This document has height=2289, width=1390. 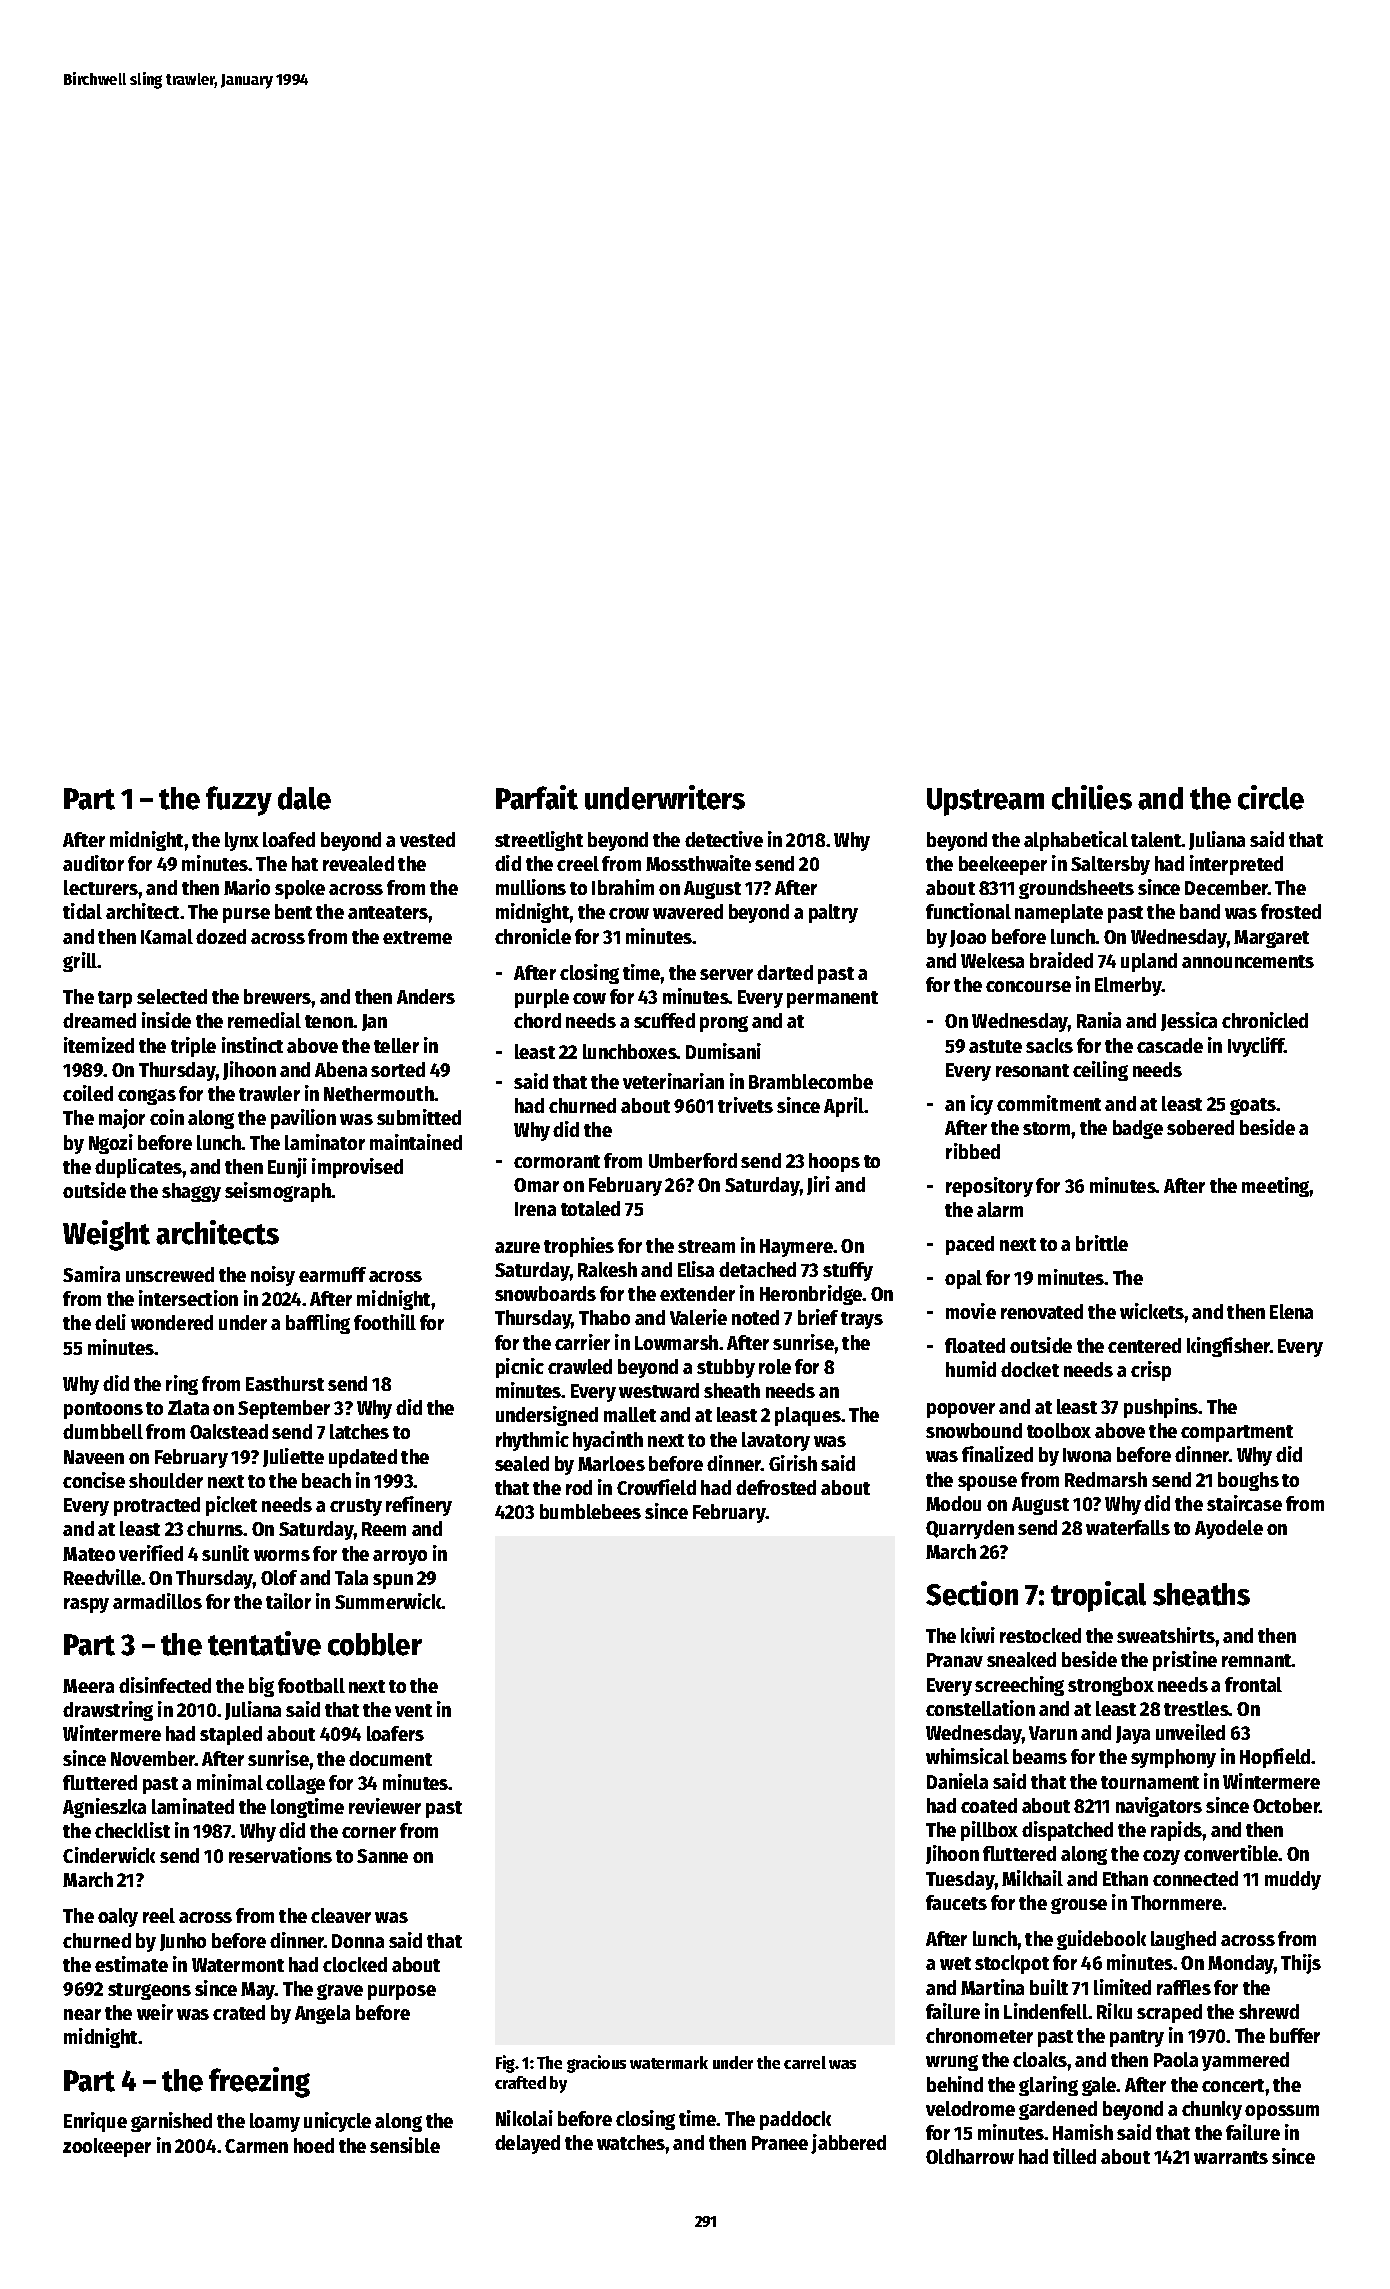 I want to click on lavatory, so click(x=776, y=1441).
